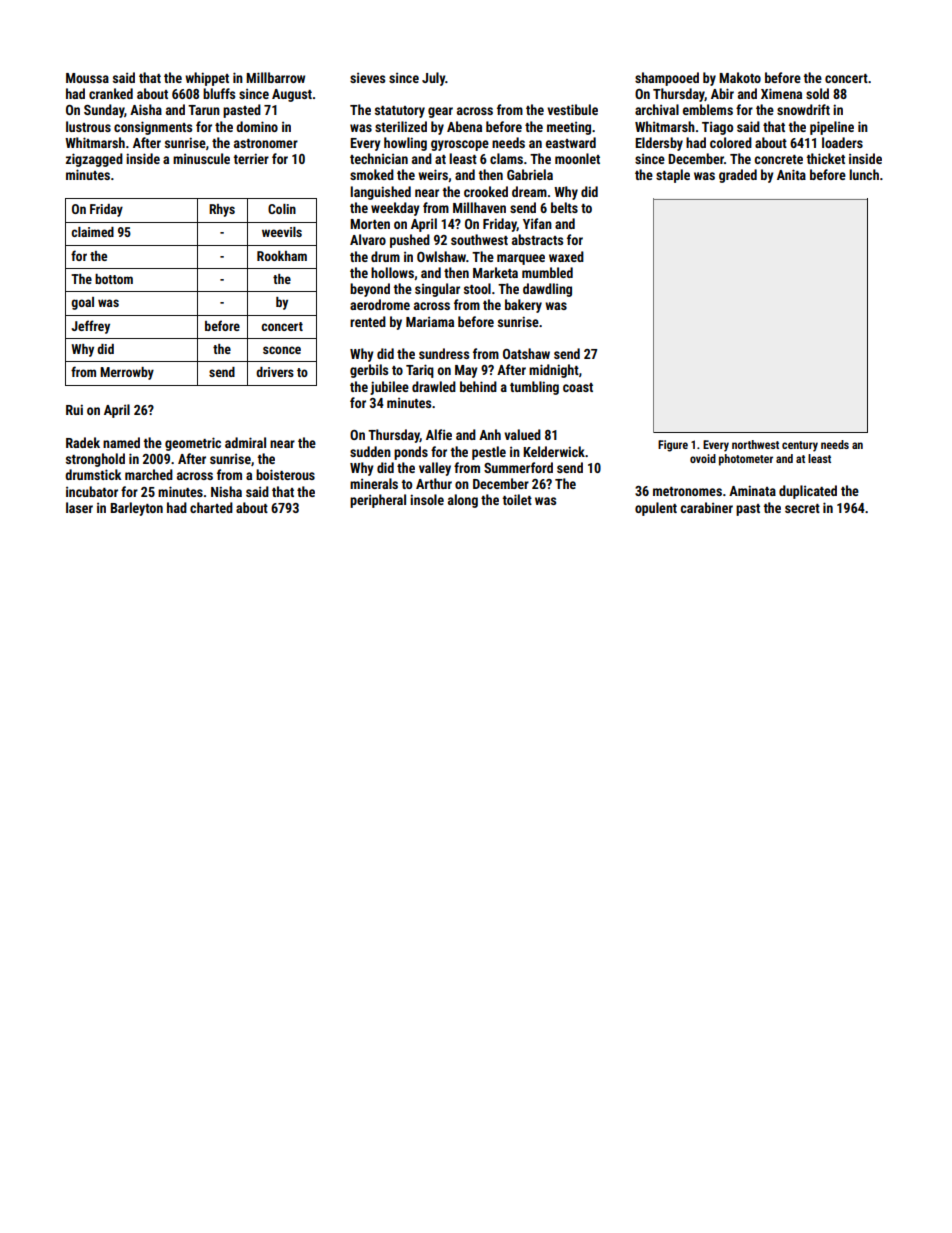 This screenshot has width=952, height=1233. I want to click on carabiner, so click(706, 507).
